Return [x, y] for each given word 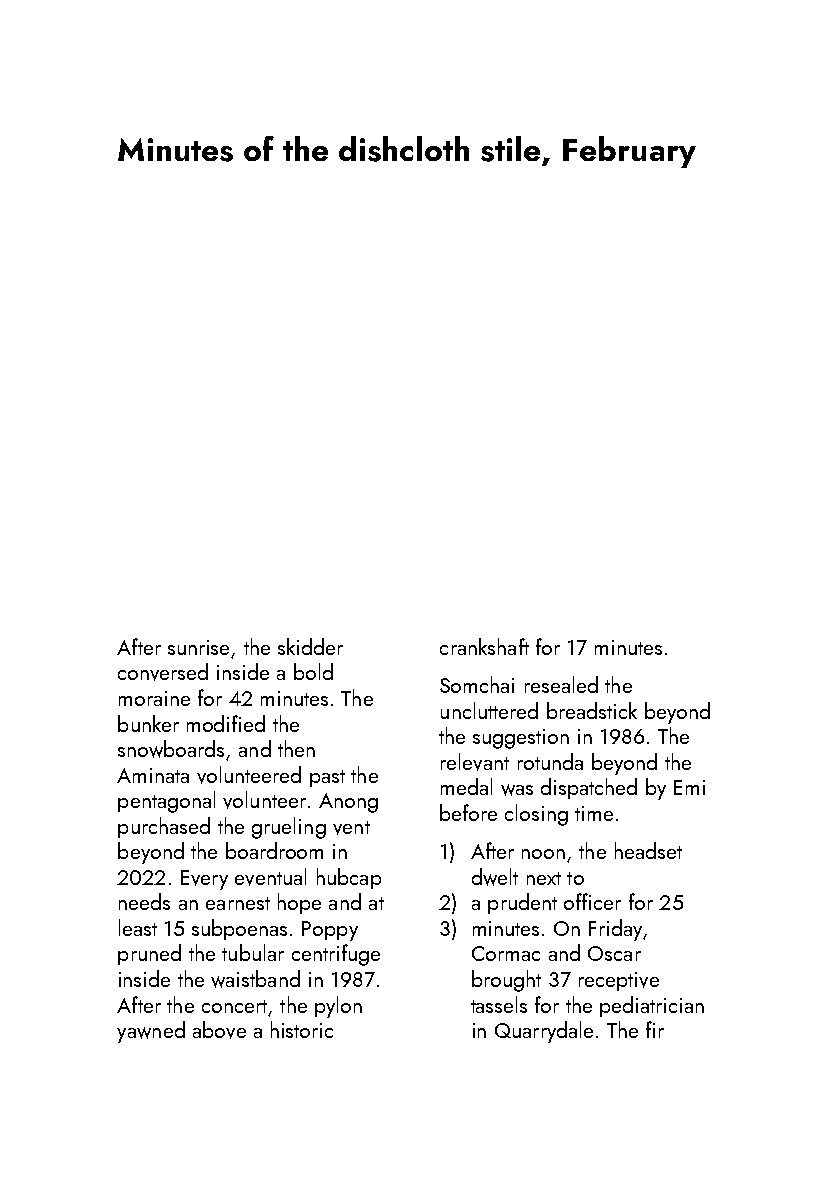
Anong [348, 803]
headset [648, 850]
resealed [561, 684]
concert [234, 1006]
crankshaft [484, 646]
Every [204, 880]
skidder [310, 646]
